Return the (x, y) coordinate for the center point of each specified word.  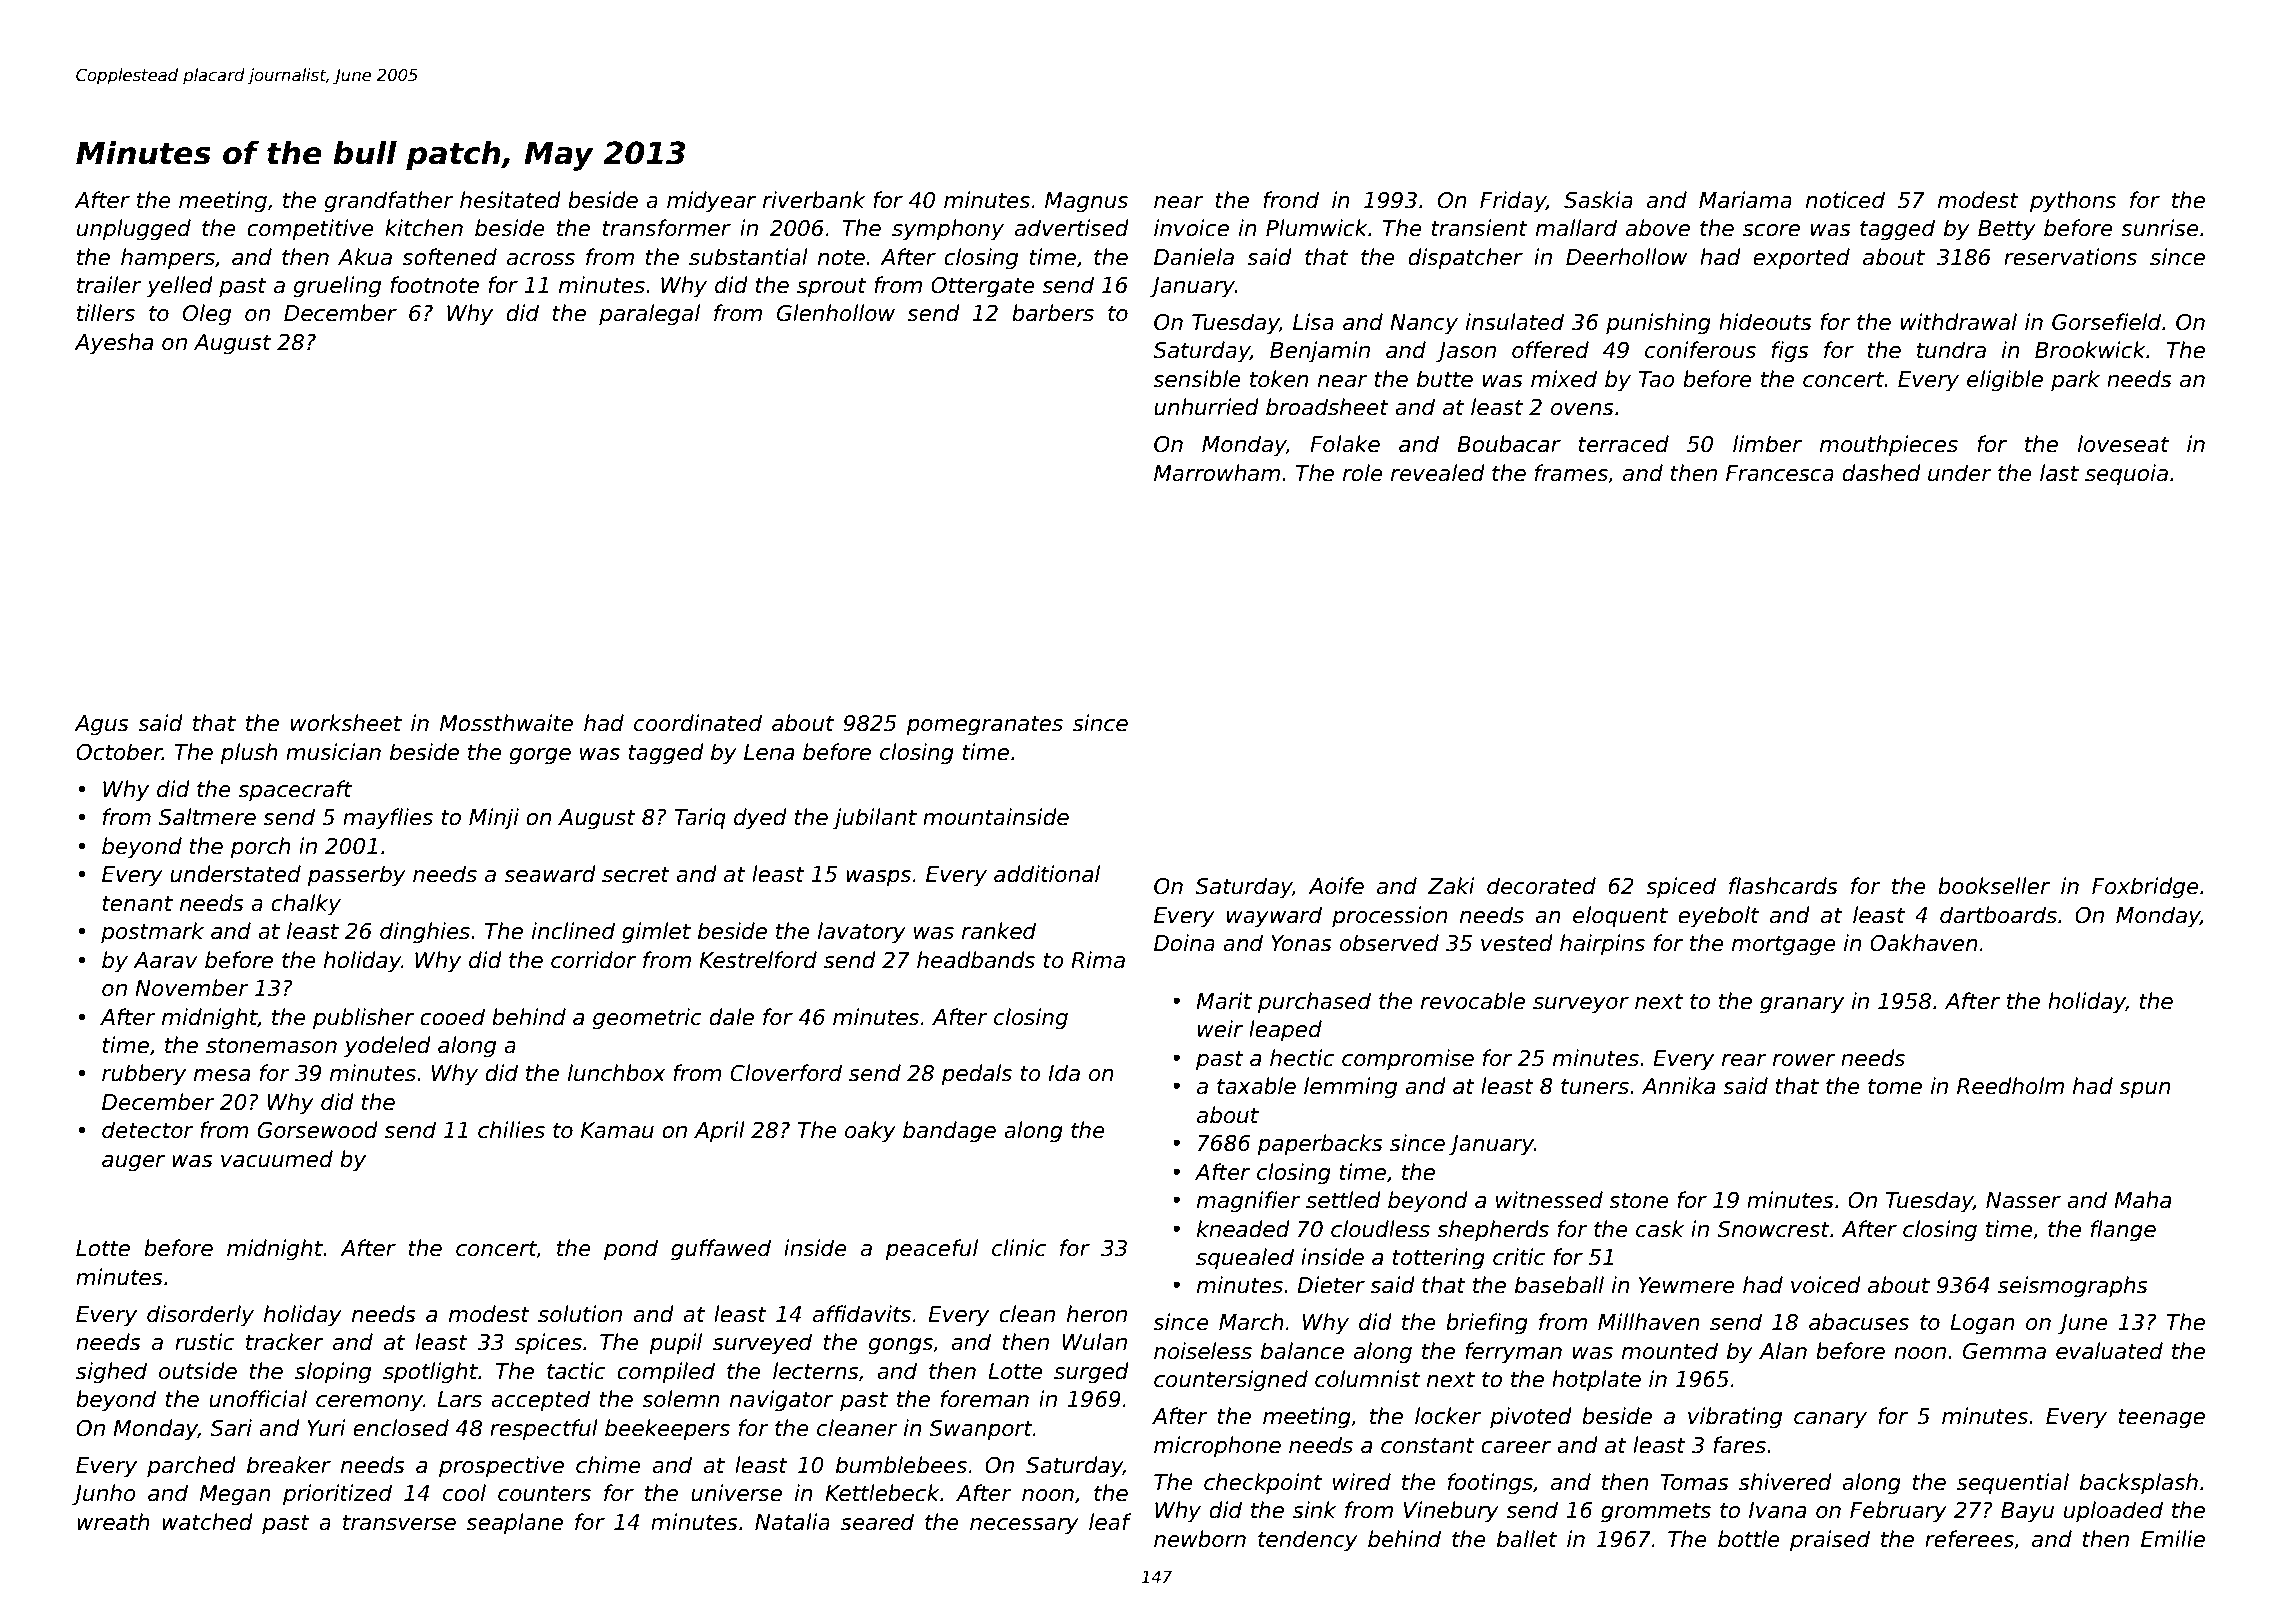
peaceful (931, 1250)
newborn (1200, 1539)
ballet (1527, 1539)
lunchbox (617, 1073)
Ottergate (983, 287)
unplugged (134, 230)
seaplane (514, 1524)
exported (1801, 259)
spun (2145, 1090)
